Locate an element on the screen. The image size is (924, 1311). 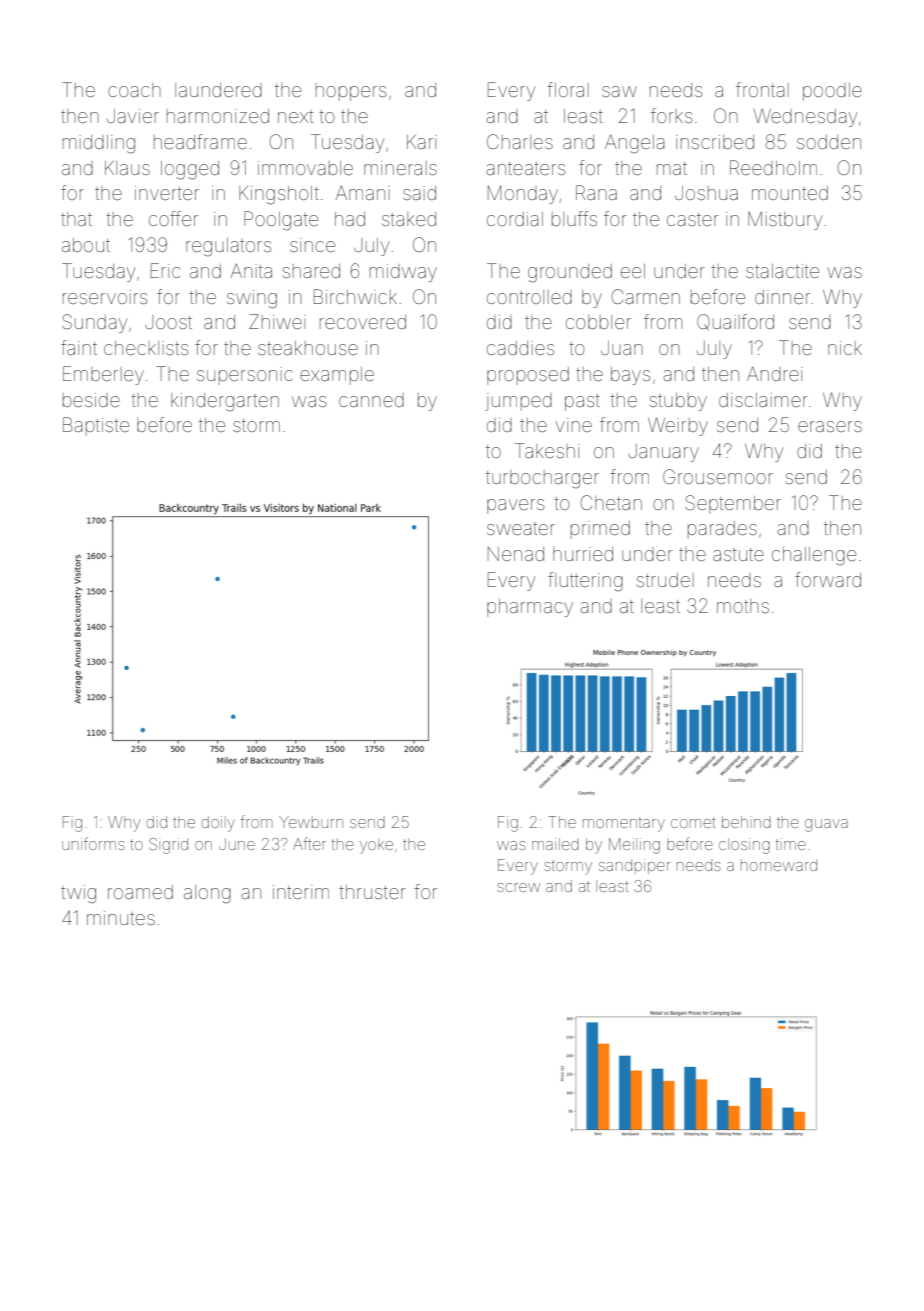
floral is located at coordinates (568, 89).
